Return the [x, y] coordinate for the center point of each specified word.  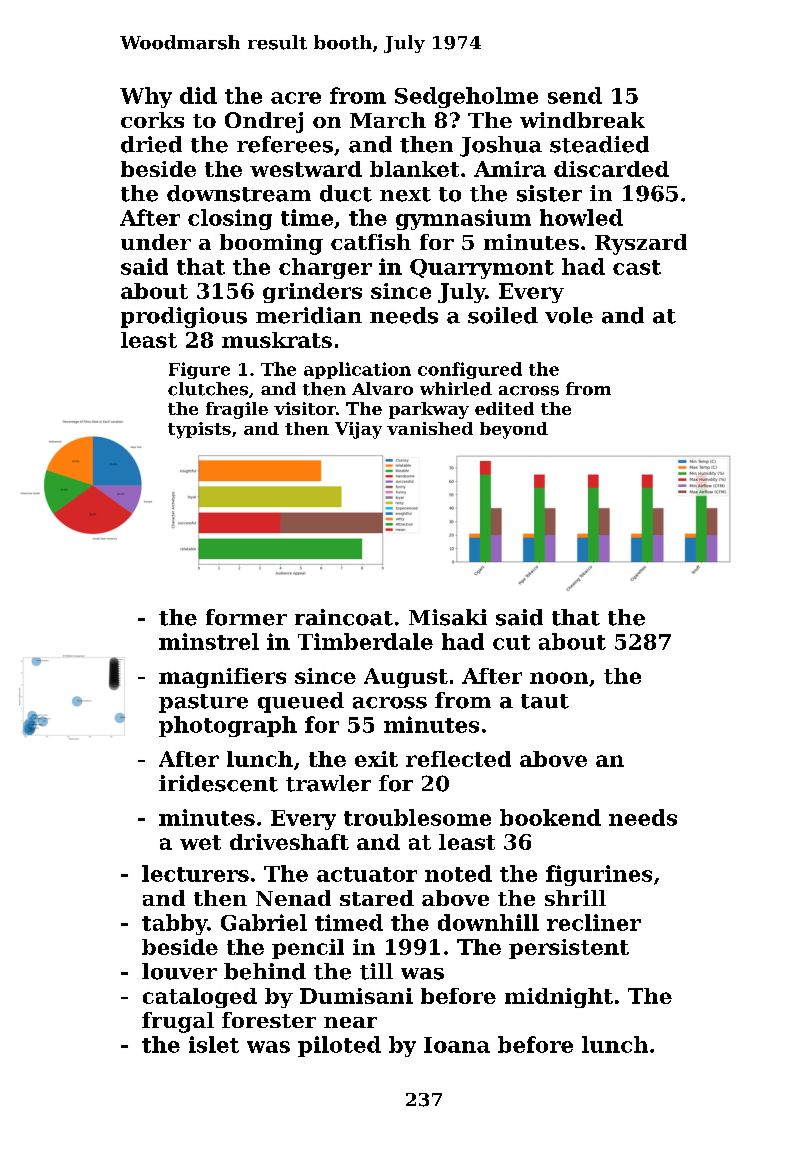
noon [559, 678]
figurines [599, 875]
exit [376, 759]
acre [296, 98]
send [575, 95]
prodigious [184, 317]
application [357, 370]
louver [179, 971]
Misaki [448, 617]
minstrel [209, 641]
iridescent [218, 783]
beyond [514, 430]
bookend [550, 817]
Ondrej [264, 122]
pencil [308, 949]
